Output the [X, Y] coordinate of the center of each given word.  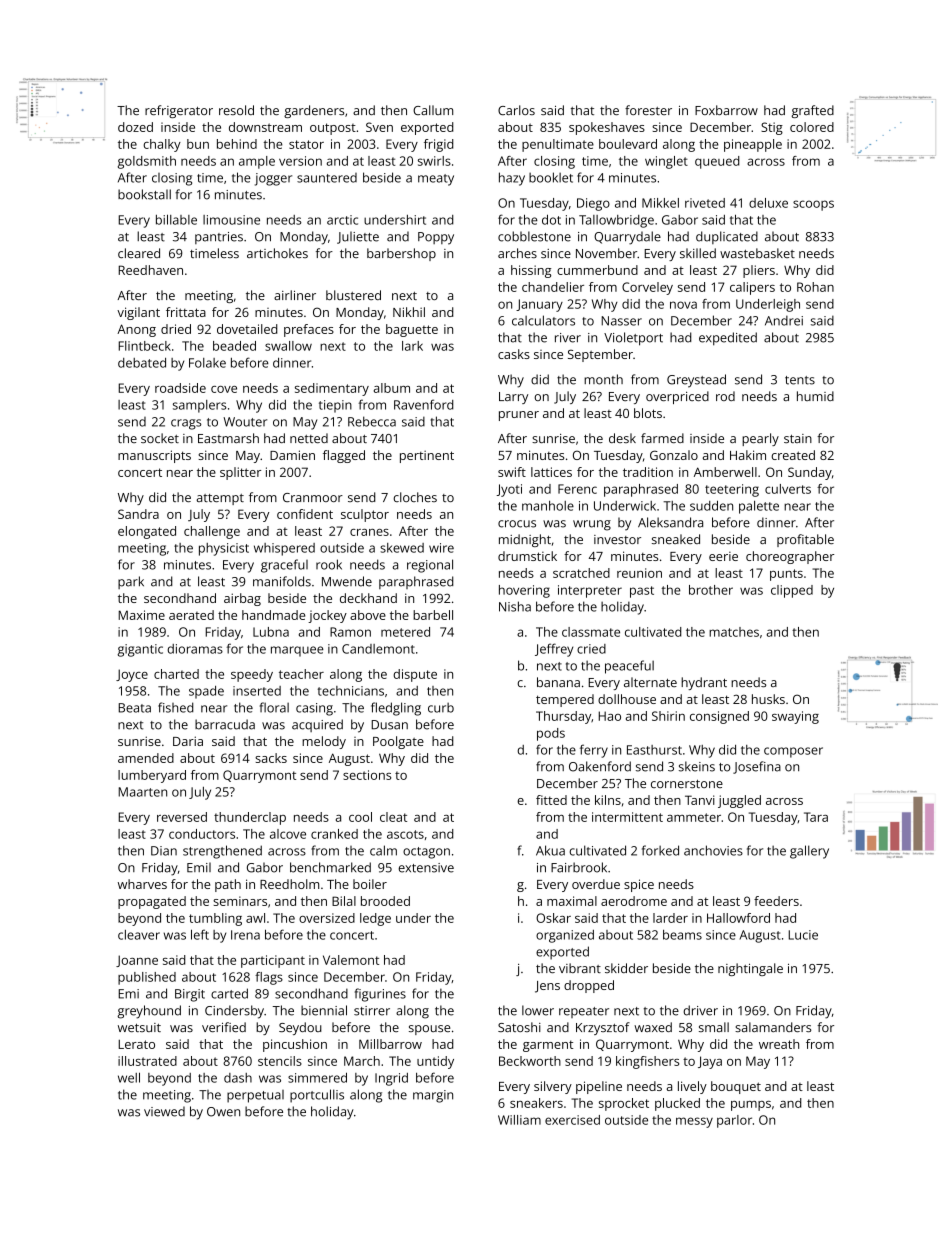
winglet [666, 162]
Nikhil [409, 312]
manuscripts [154, 456]
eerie [723, 556]
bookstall [144, 194]
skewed [402, 548]
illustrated [147, 1061]
